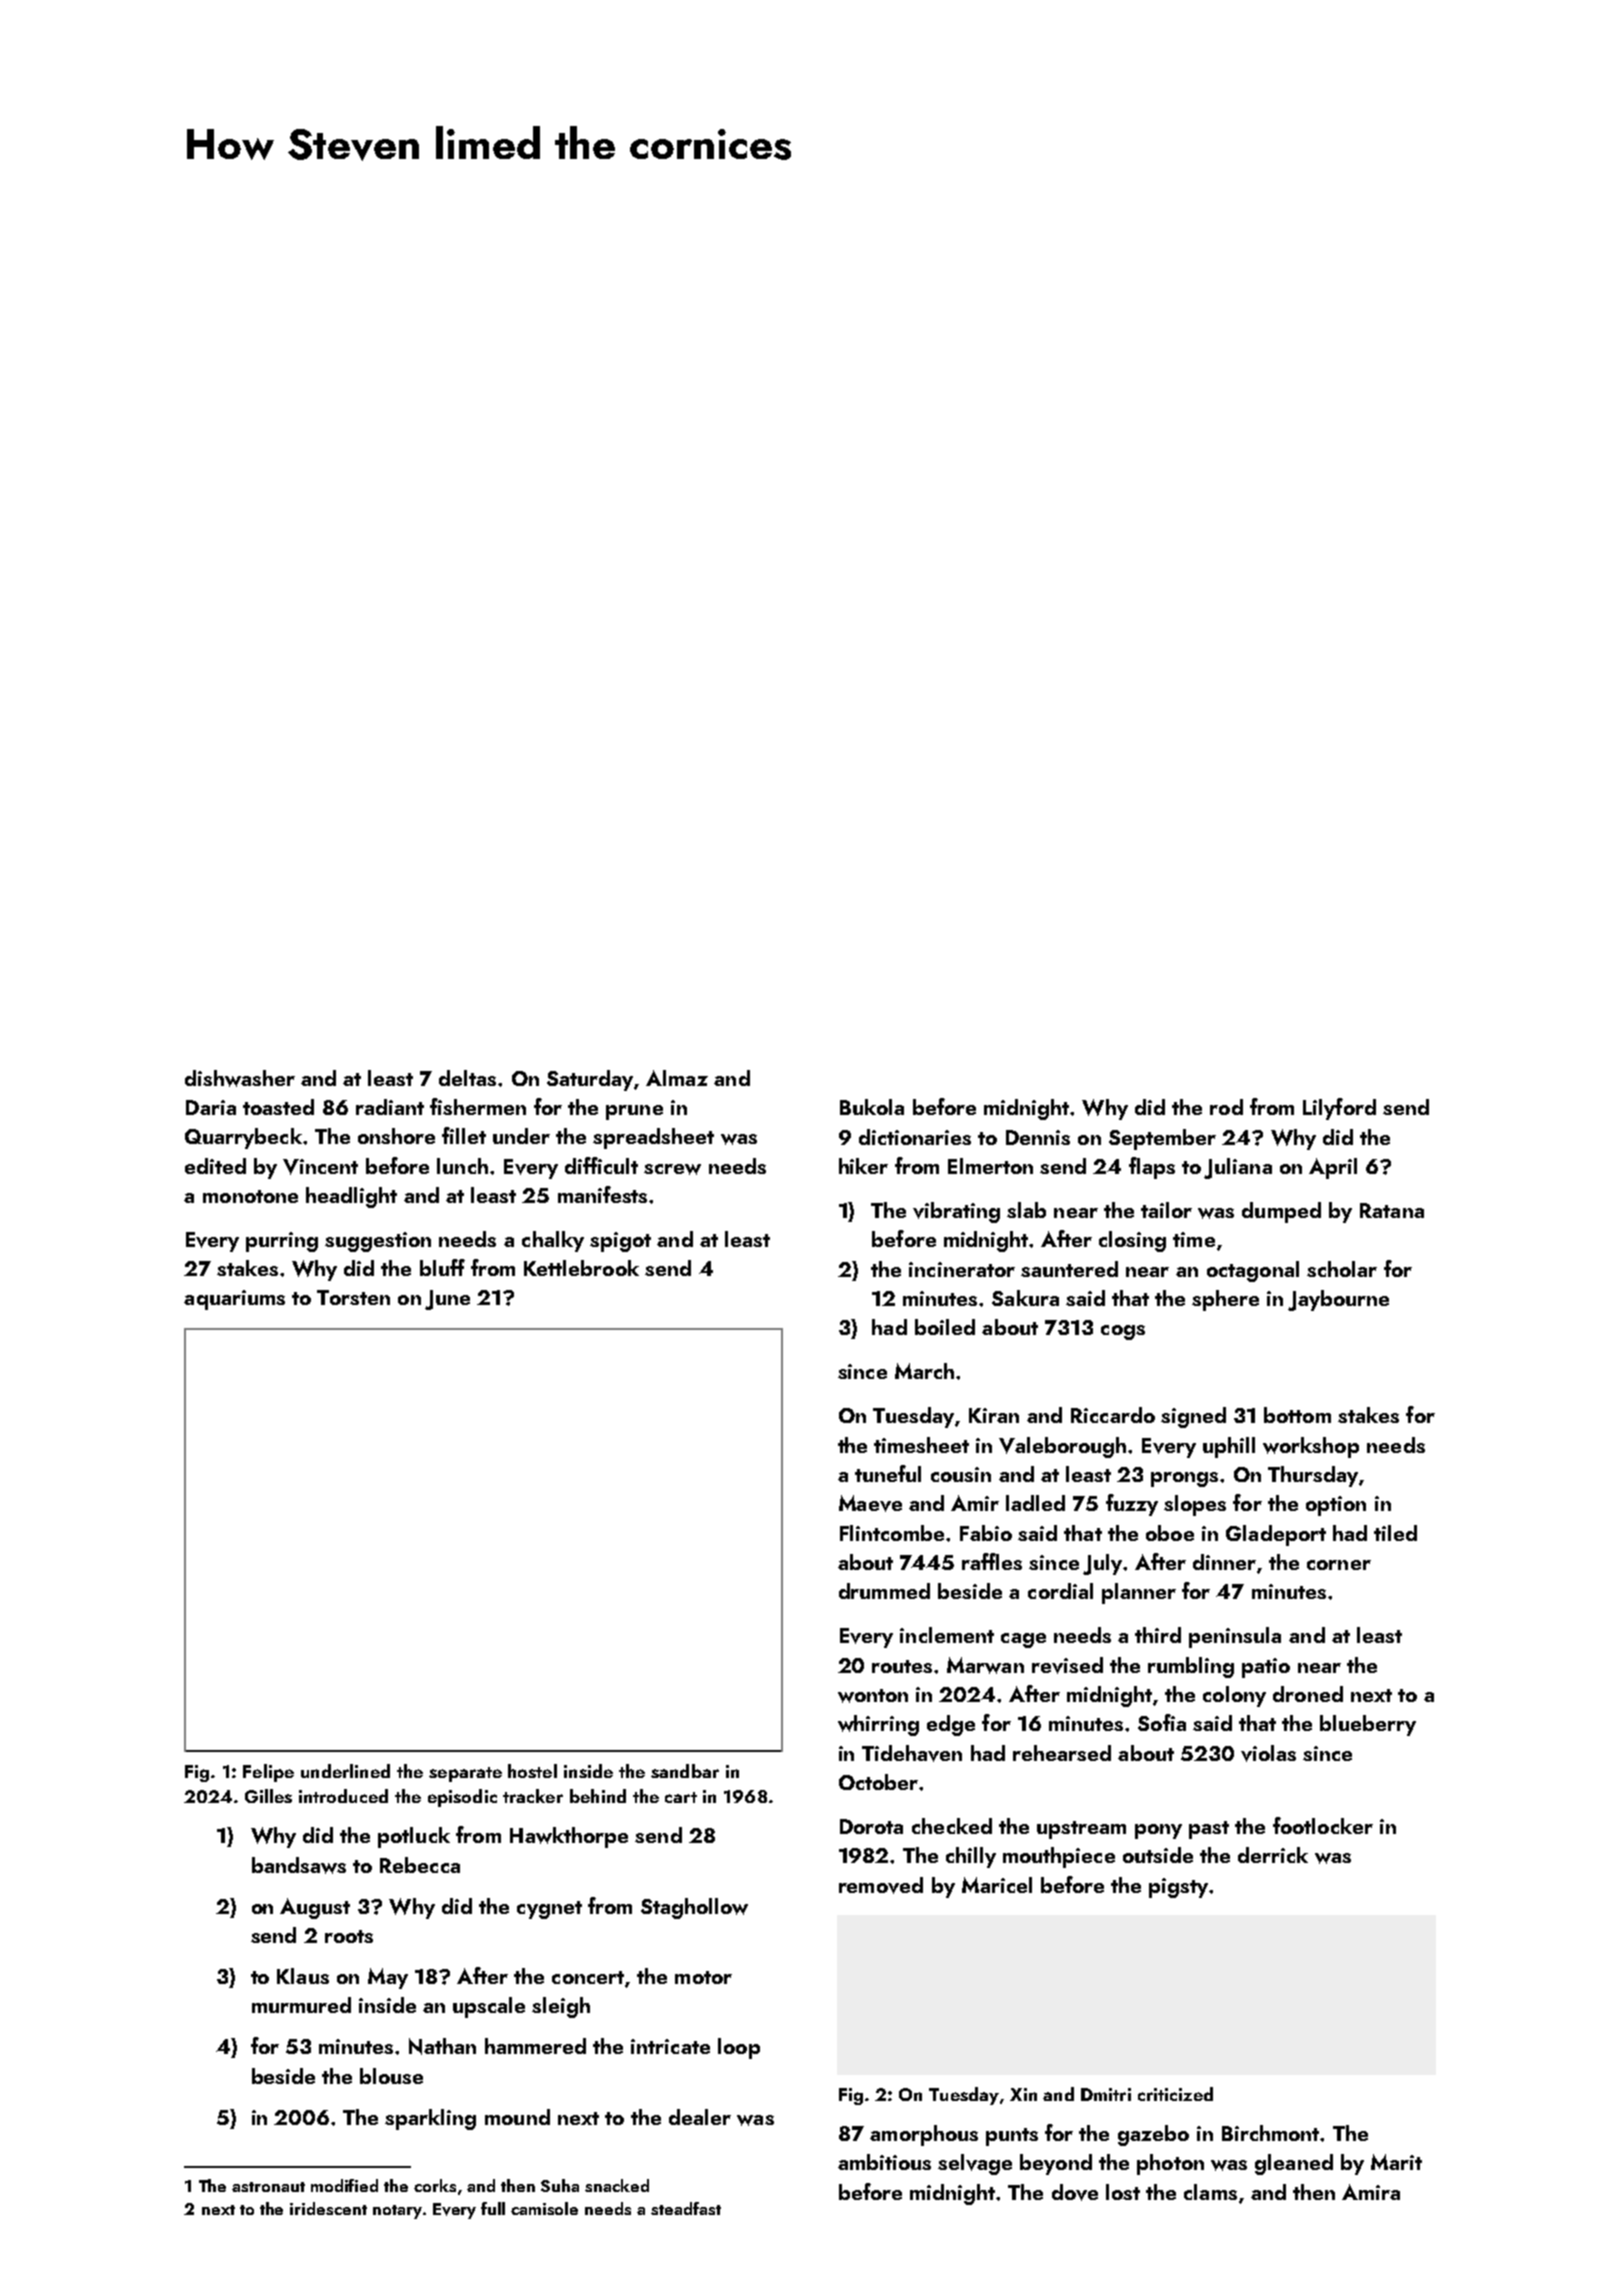  I want to click on Felipe, so click(268, 1773).
